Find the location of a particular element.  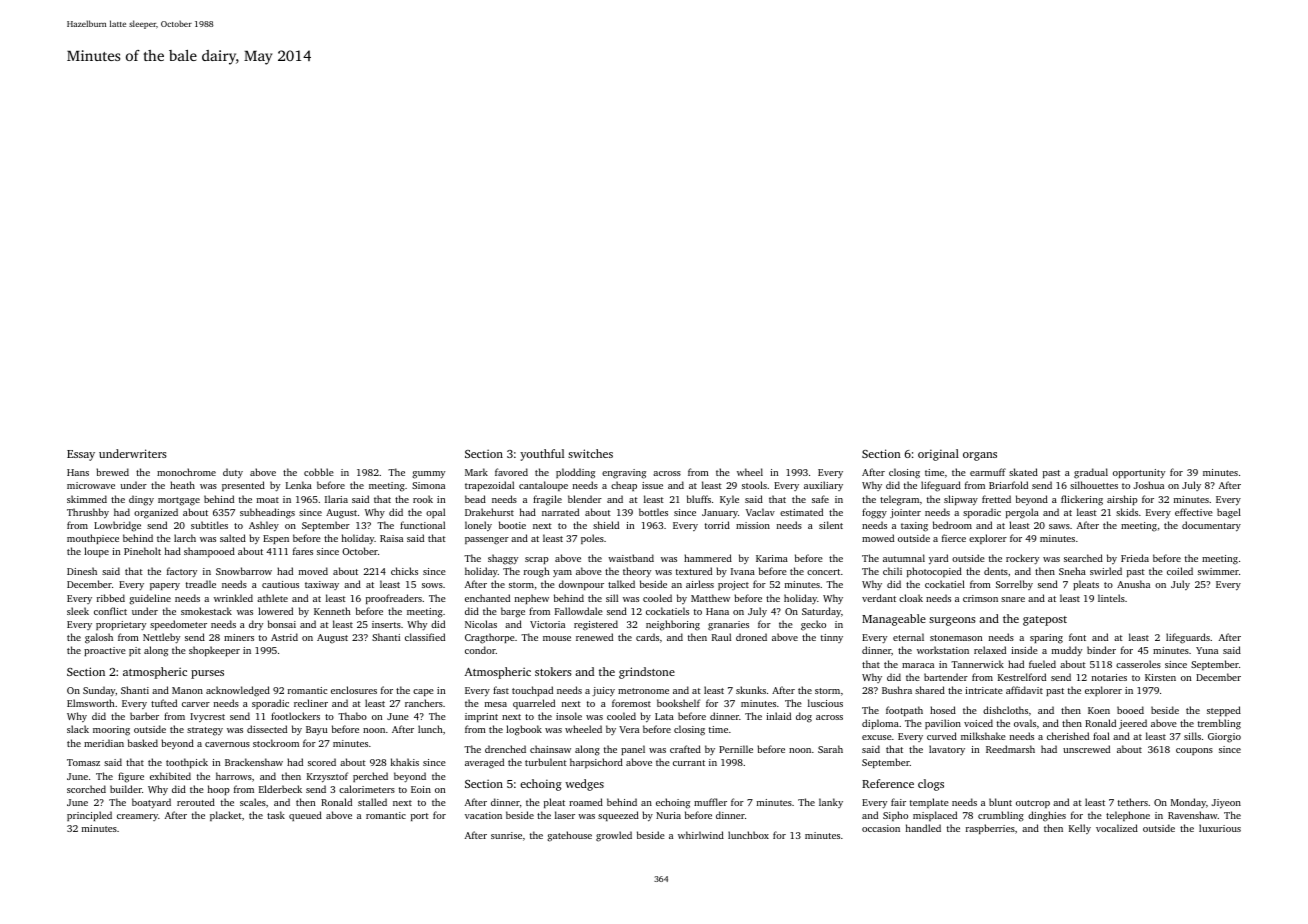

autumnal is located at coordinates (904, 558).
